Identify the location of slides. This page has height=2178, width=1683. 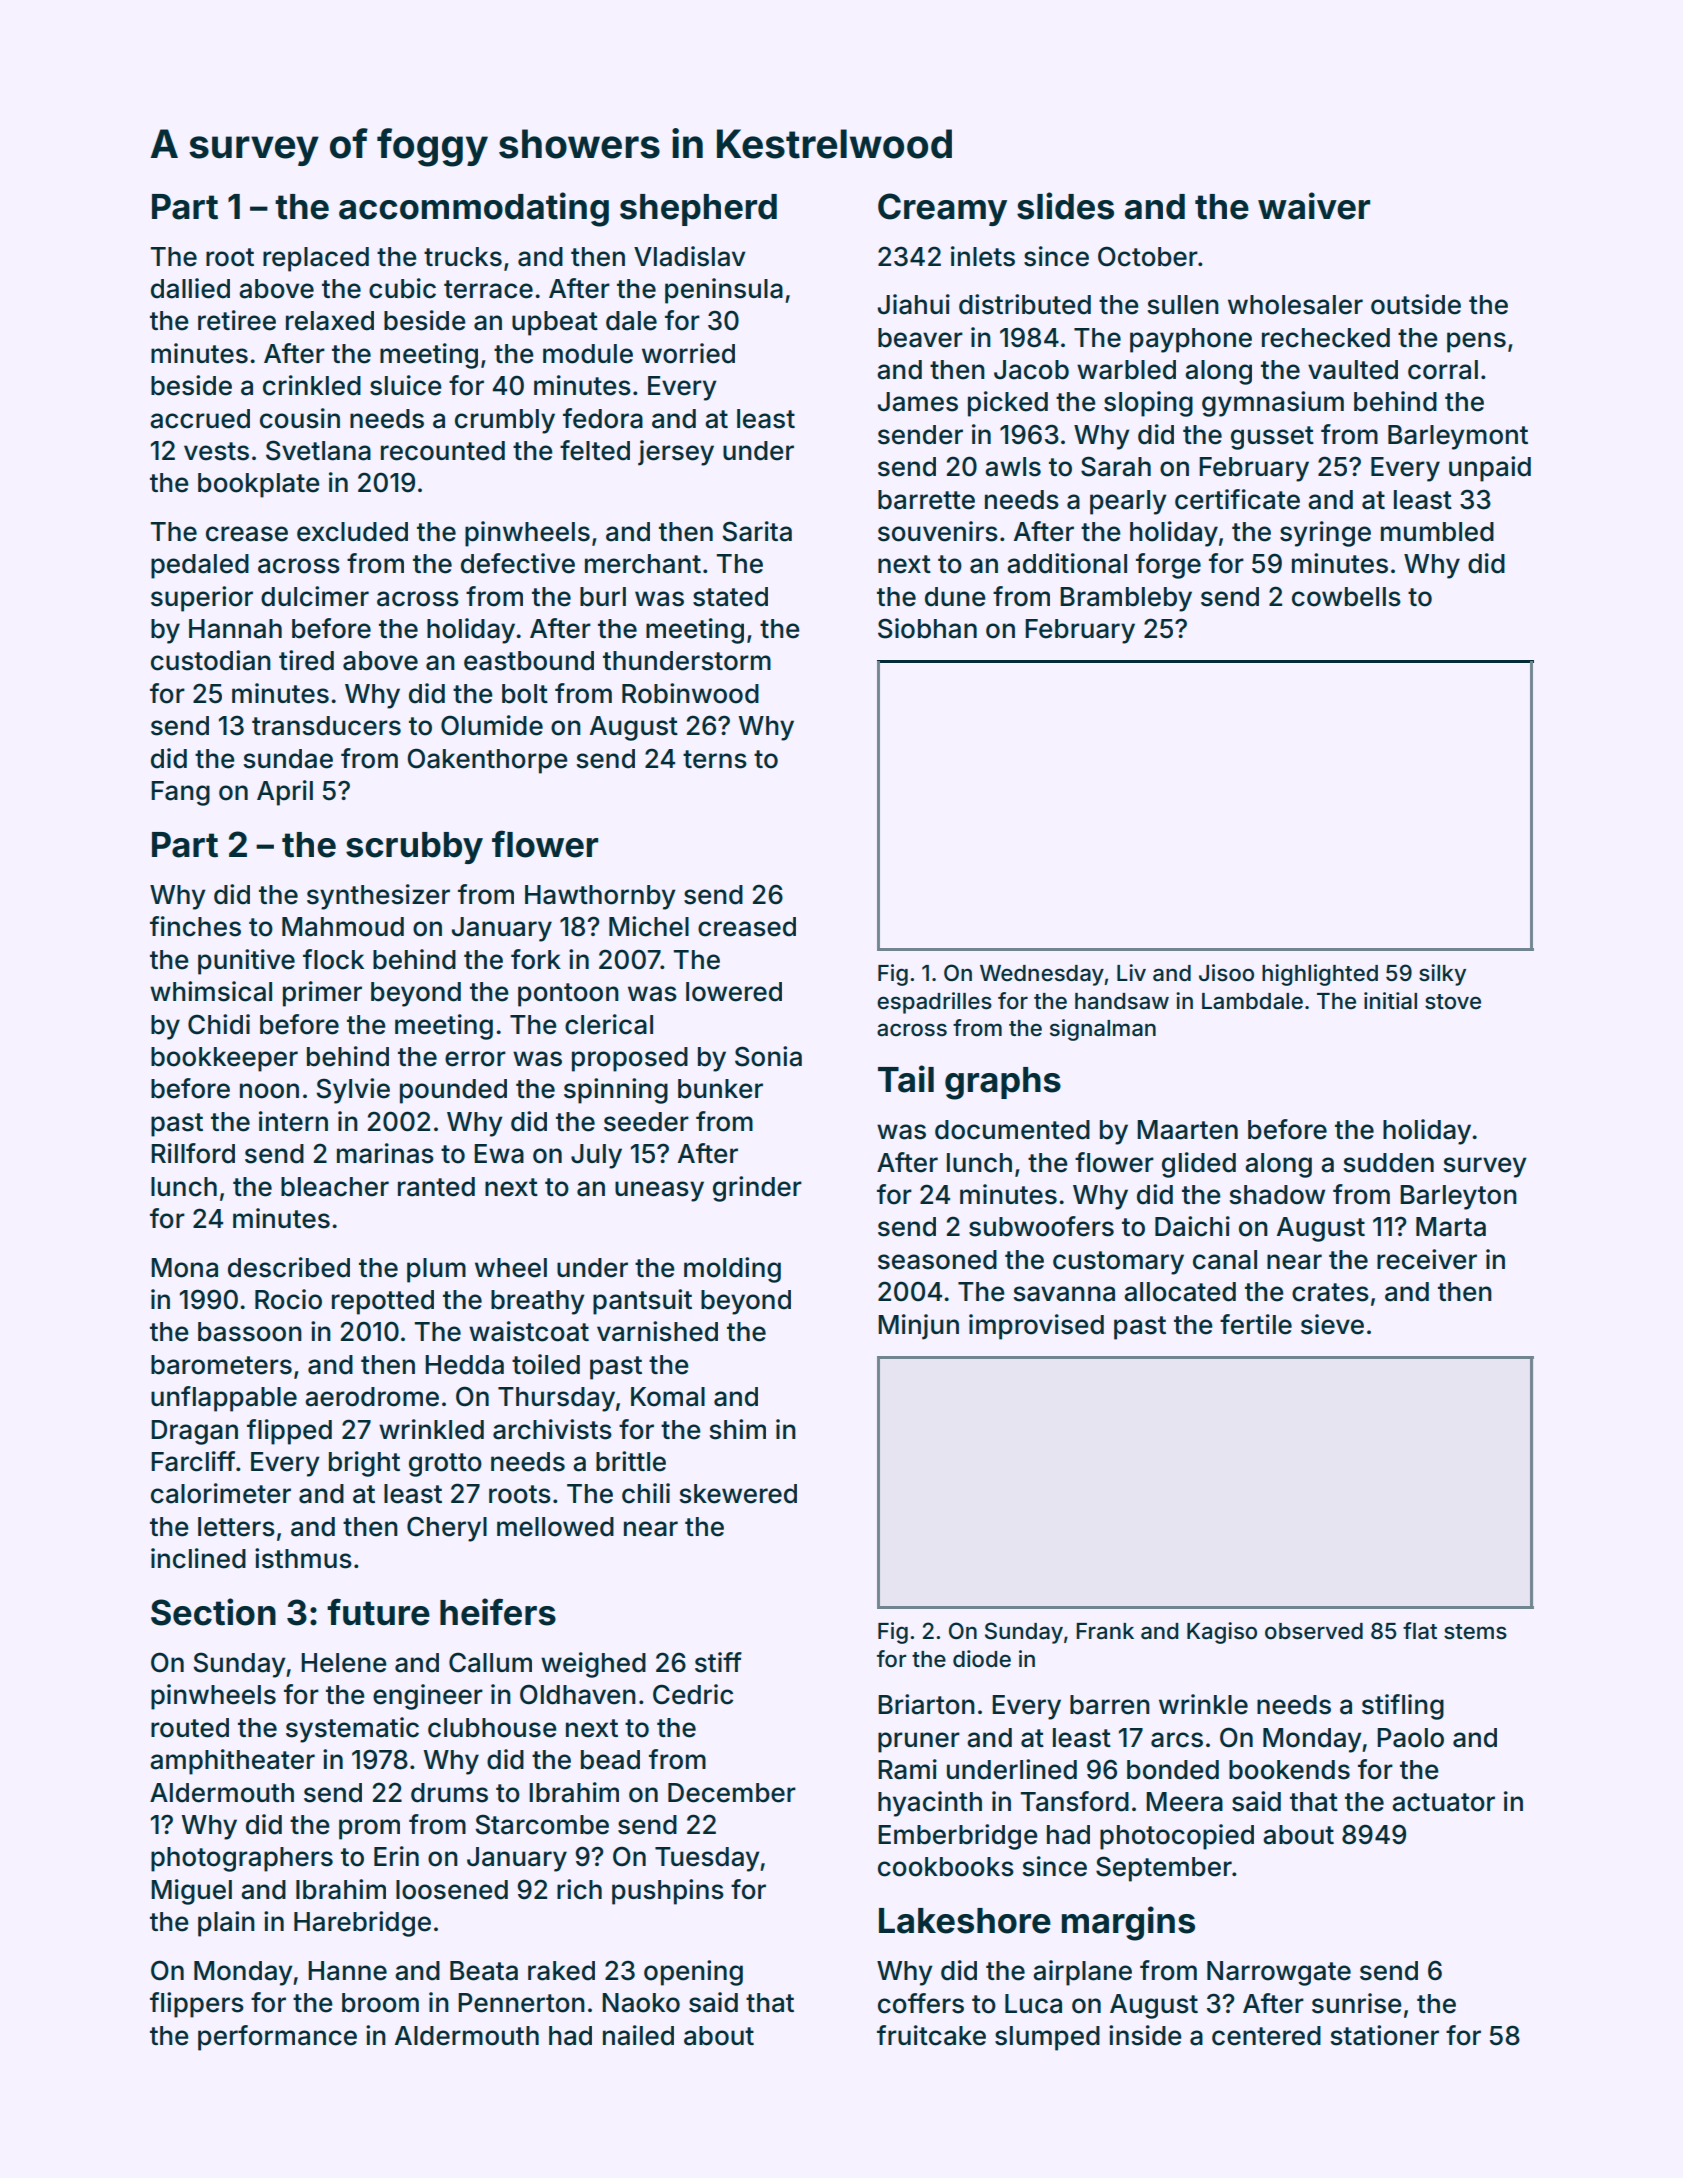
(1065, 206).
